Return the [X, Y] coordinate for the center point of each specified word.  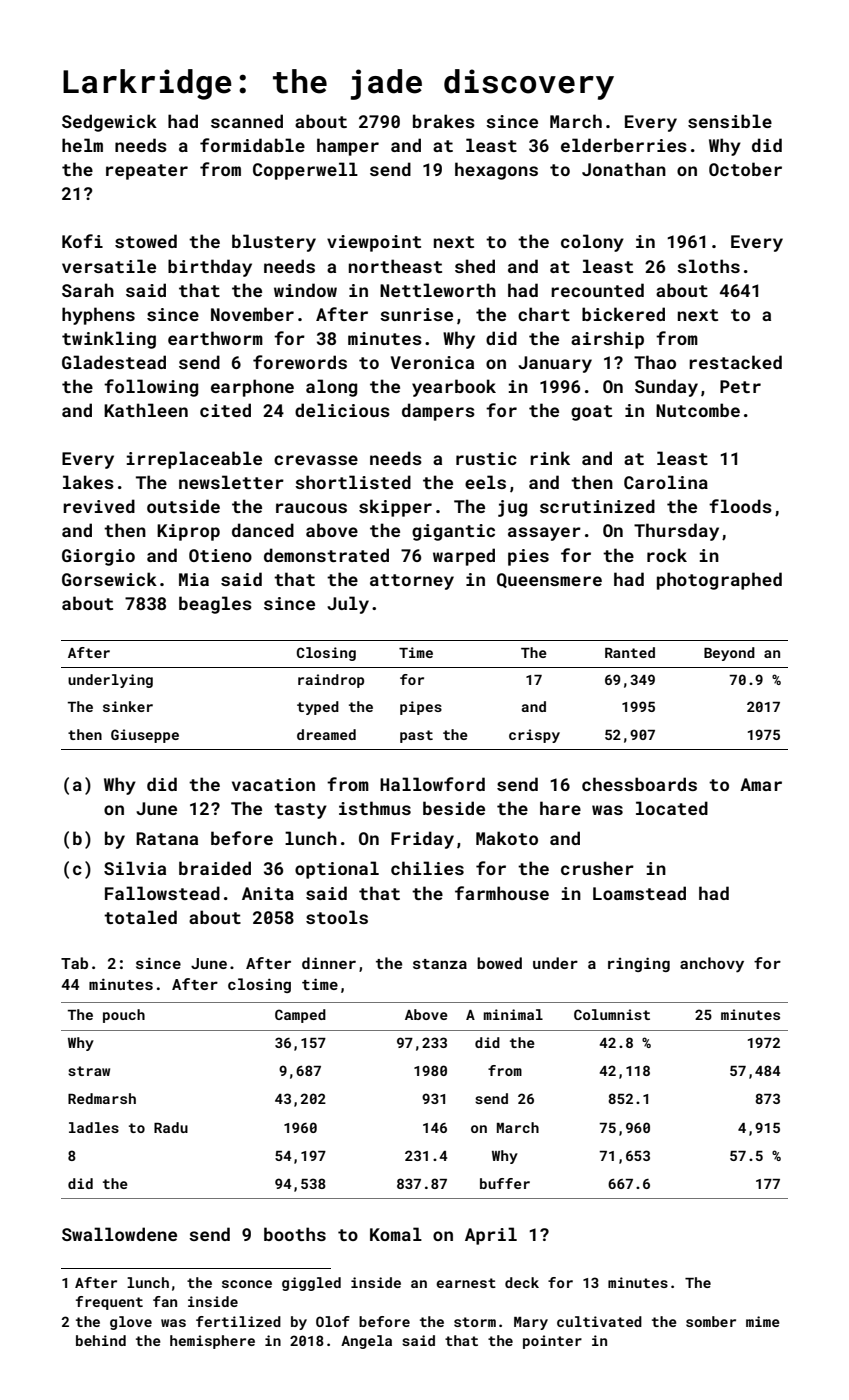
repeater [147, 172]
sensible [730, 121]
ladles [94, 1127]
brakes [444, 121]
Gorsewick [109, 579]
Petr [740, 386]
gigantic [453, 532]
